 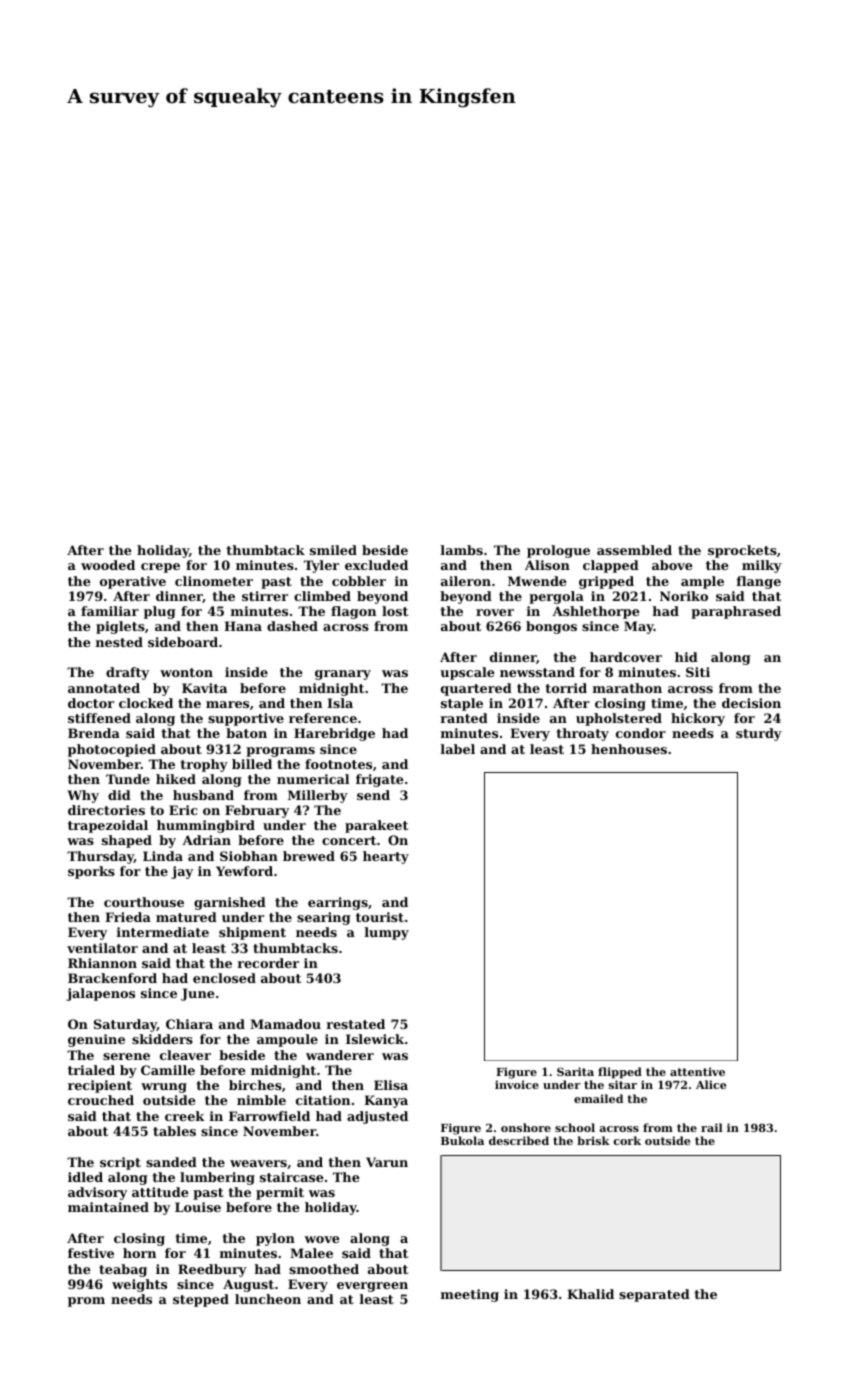 I want to click on permit, so click(x=280, y=1193).
